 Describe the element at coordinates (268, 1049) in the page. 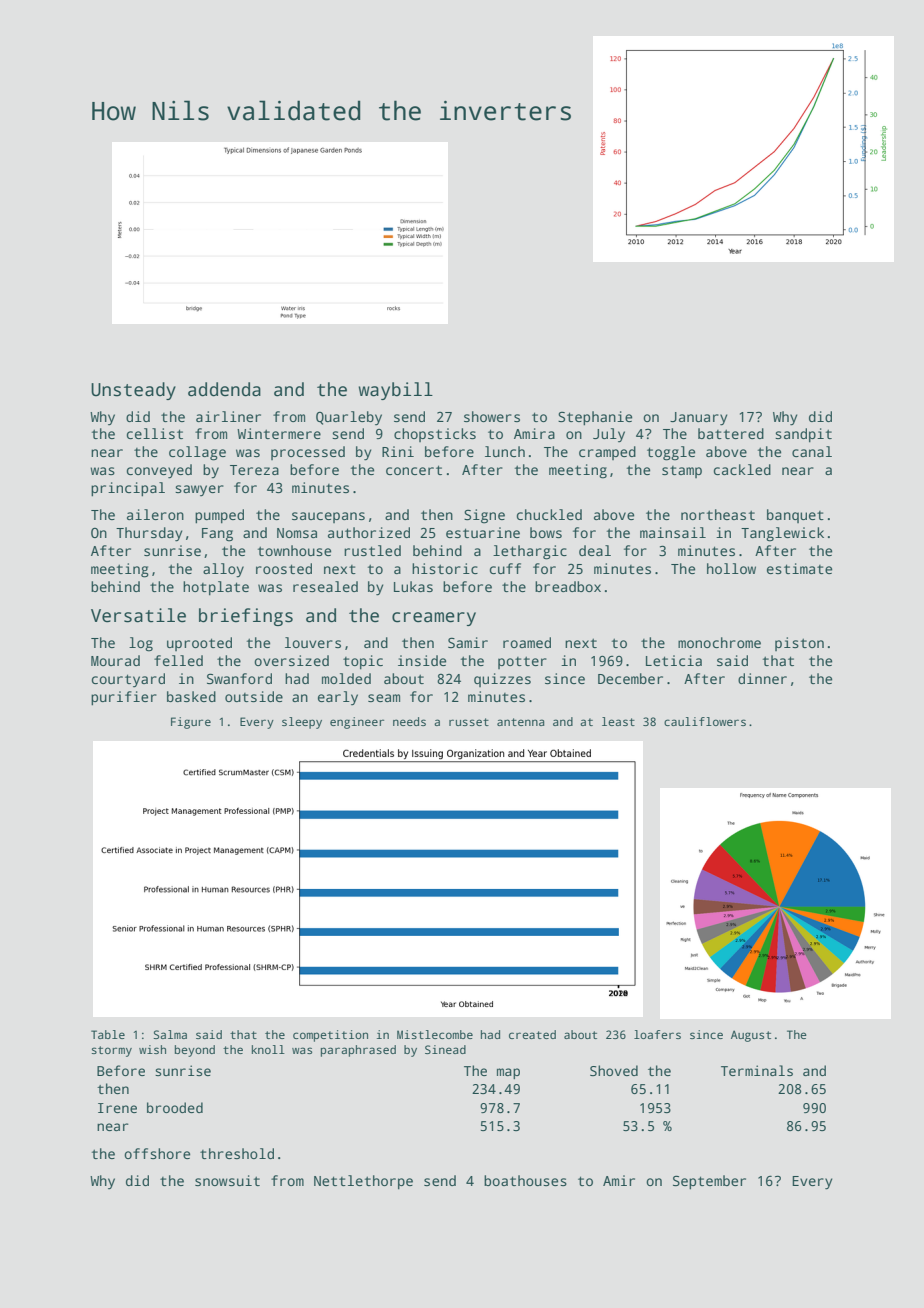

I see `knoll` at that location.
